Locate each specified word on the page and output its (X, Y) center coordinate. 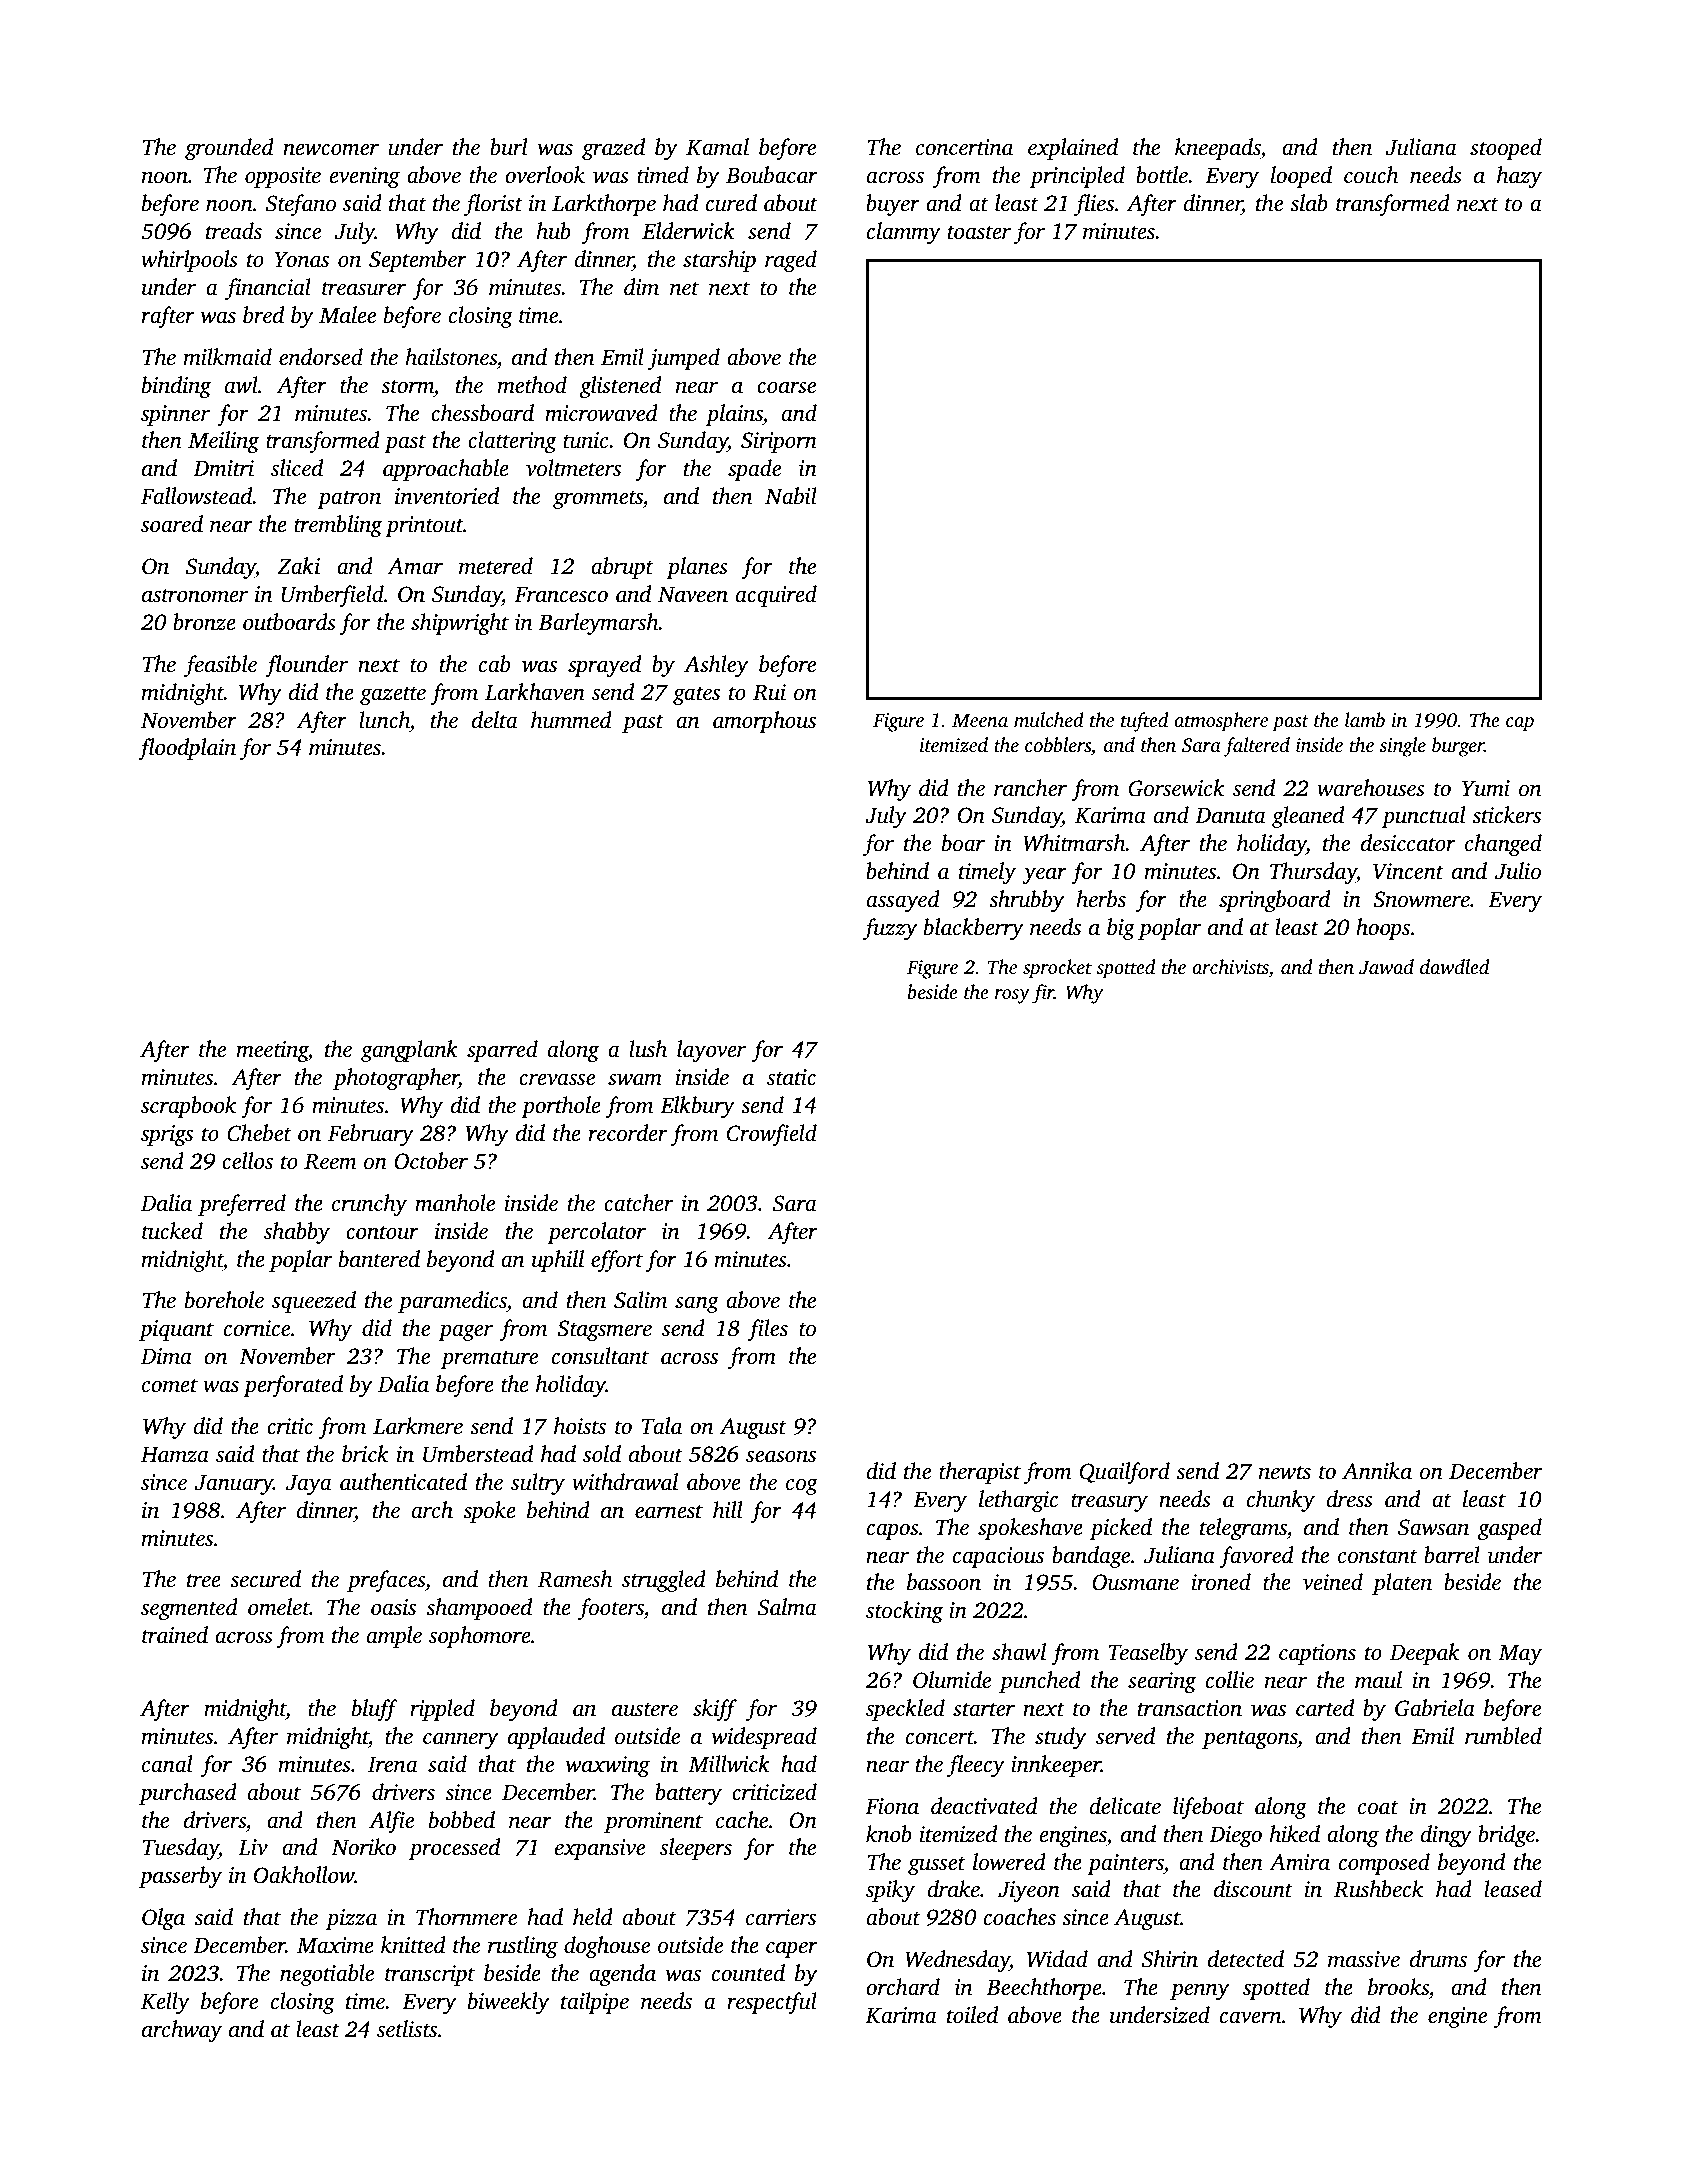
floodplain (187, 749)
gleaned (1308, 817)
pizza (351, 1919)
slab (1309, 202)
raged (791, 261)
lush (648, 1049)
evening (364, 177)
